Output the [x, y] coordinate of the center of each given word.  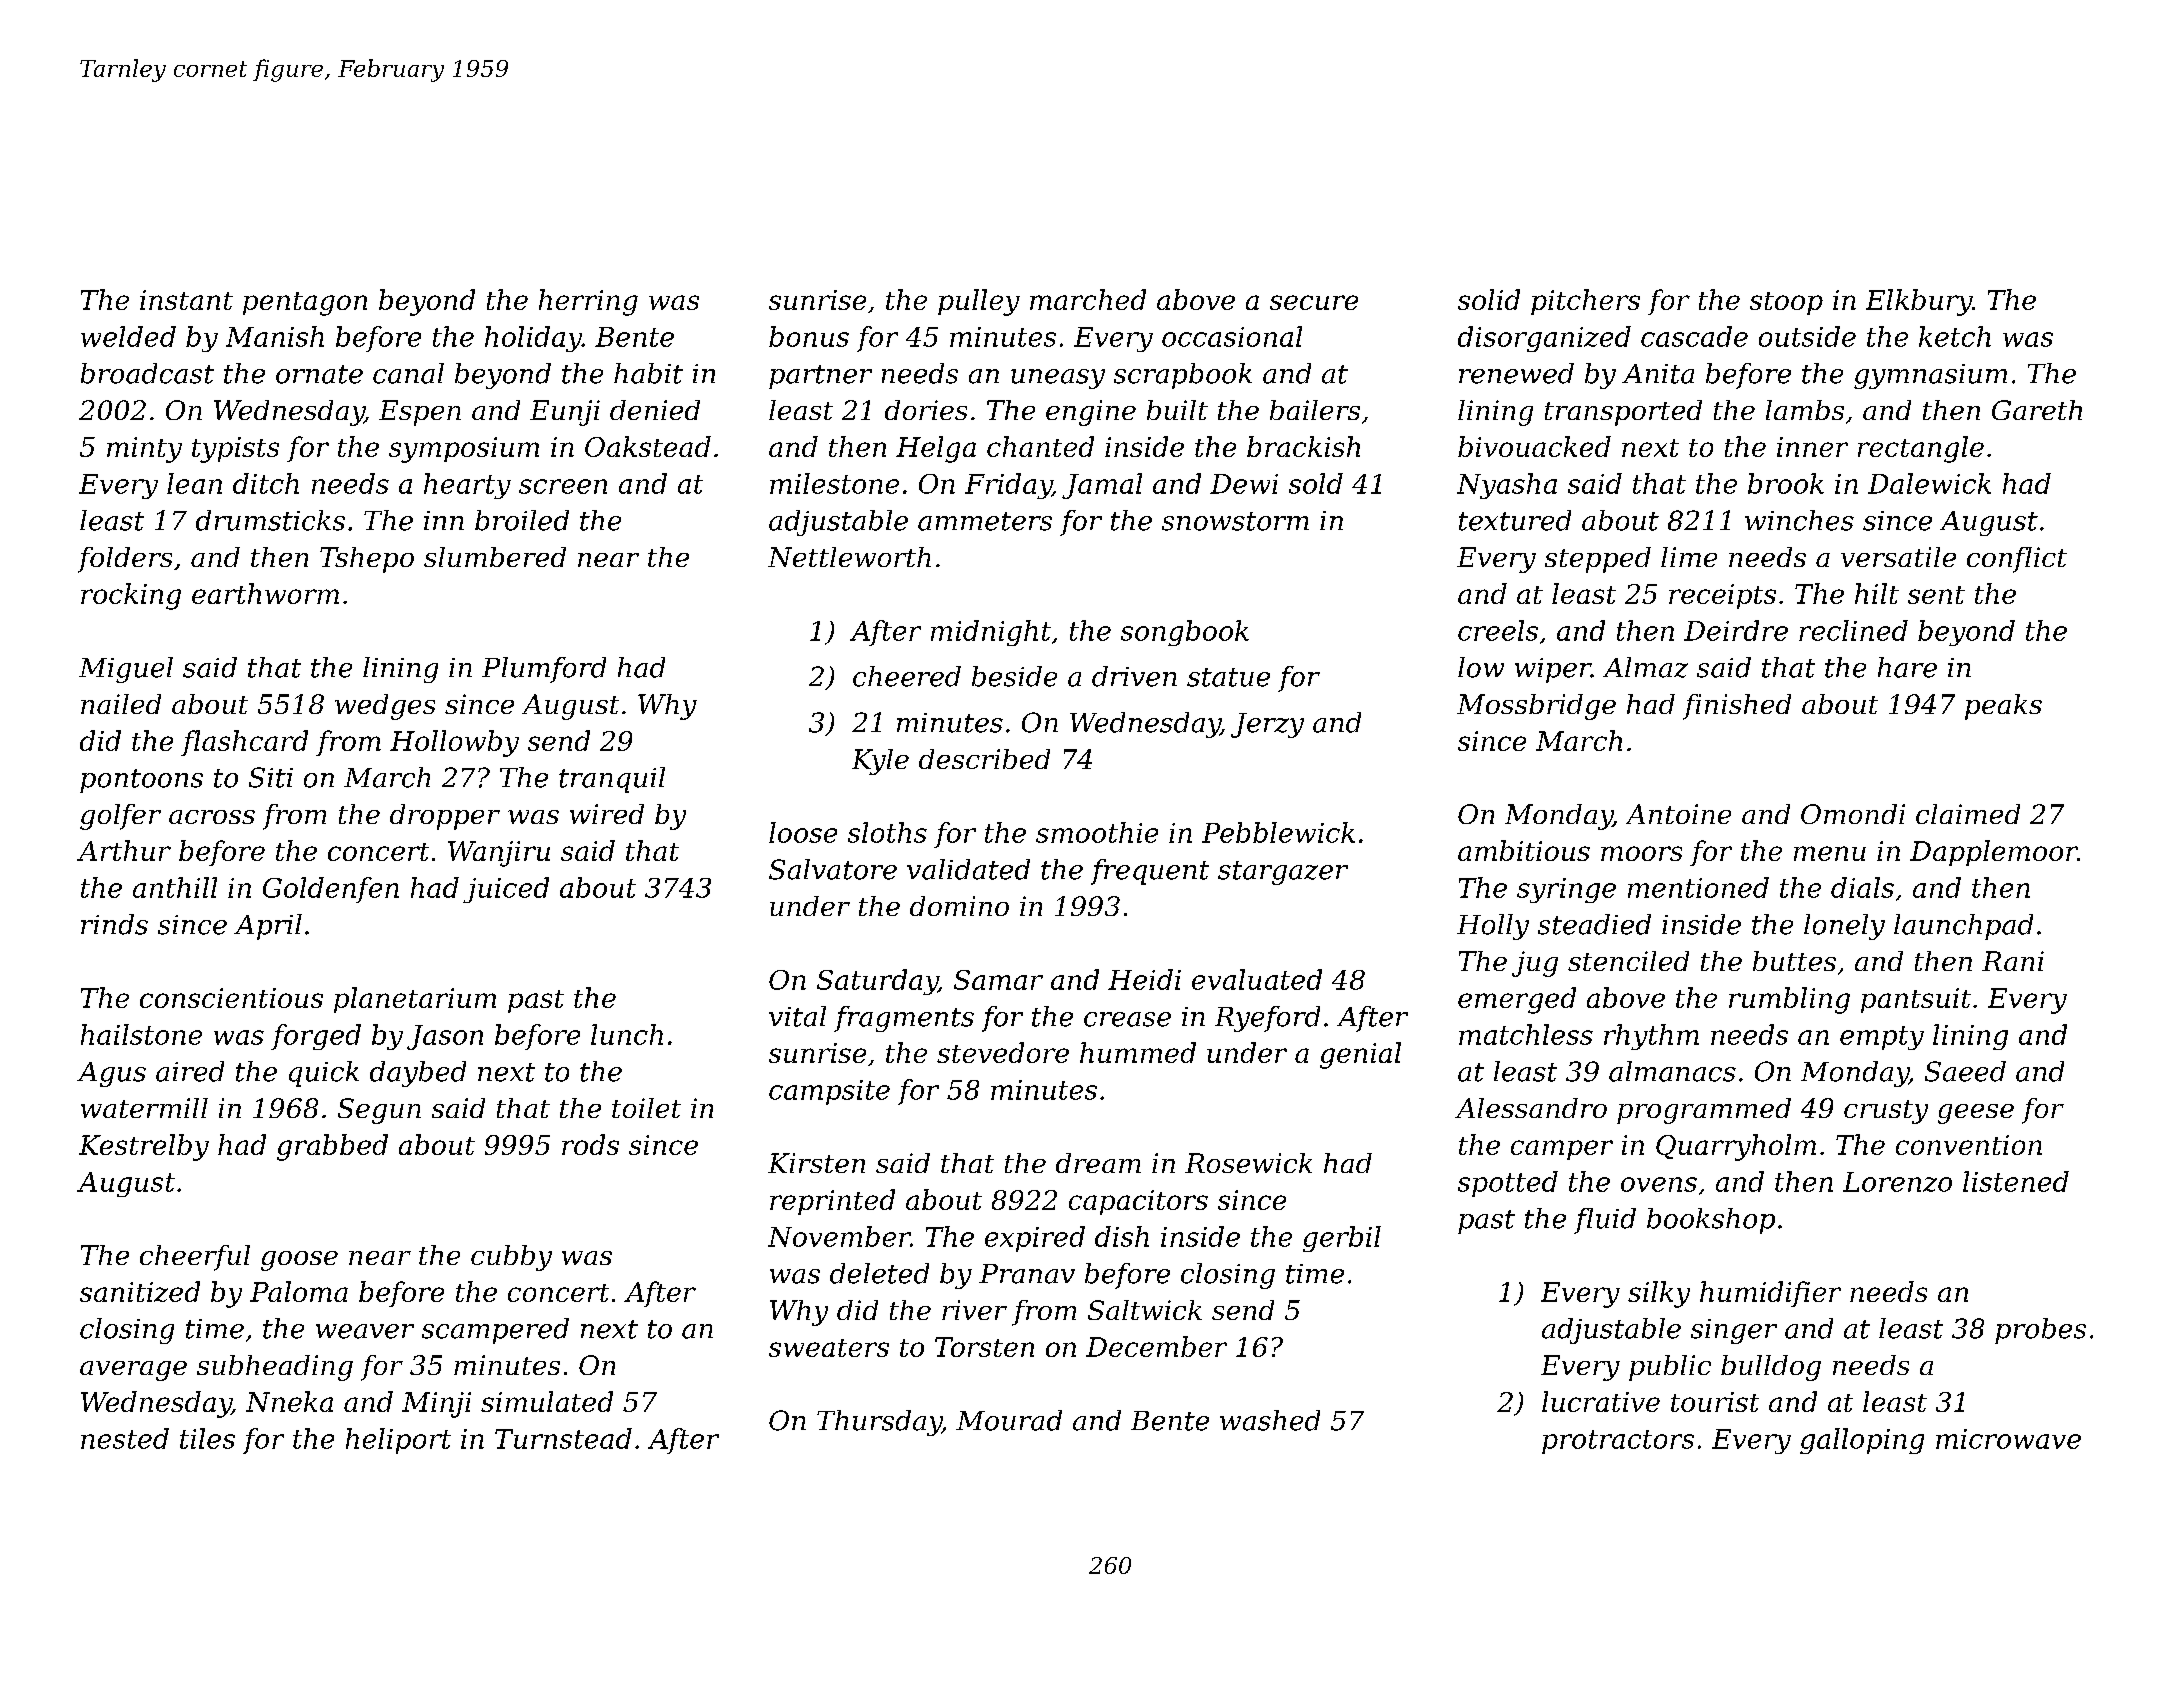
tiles [207, 1438]
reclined [1853, 630]
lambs [1805, 410]
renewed [1516, 373]
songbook [1185, 633]
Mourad [1009, 1420]
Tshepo [367, 560]
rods [590, 1144]
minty [144, 450]
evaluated [1257, 979]
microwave [2008, 1439]
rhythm [1651, 1037]
